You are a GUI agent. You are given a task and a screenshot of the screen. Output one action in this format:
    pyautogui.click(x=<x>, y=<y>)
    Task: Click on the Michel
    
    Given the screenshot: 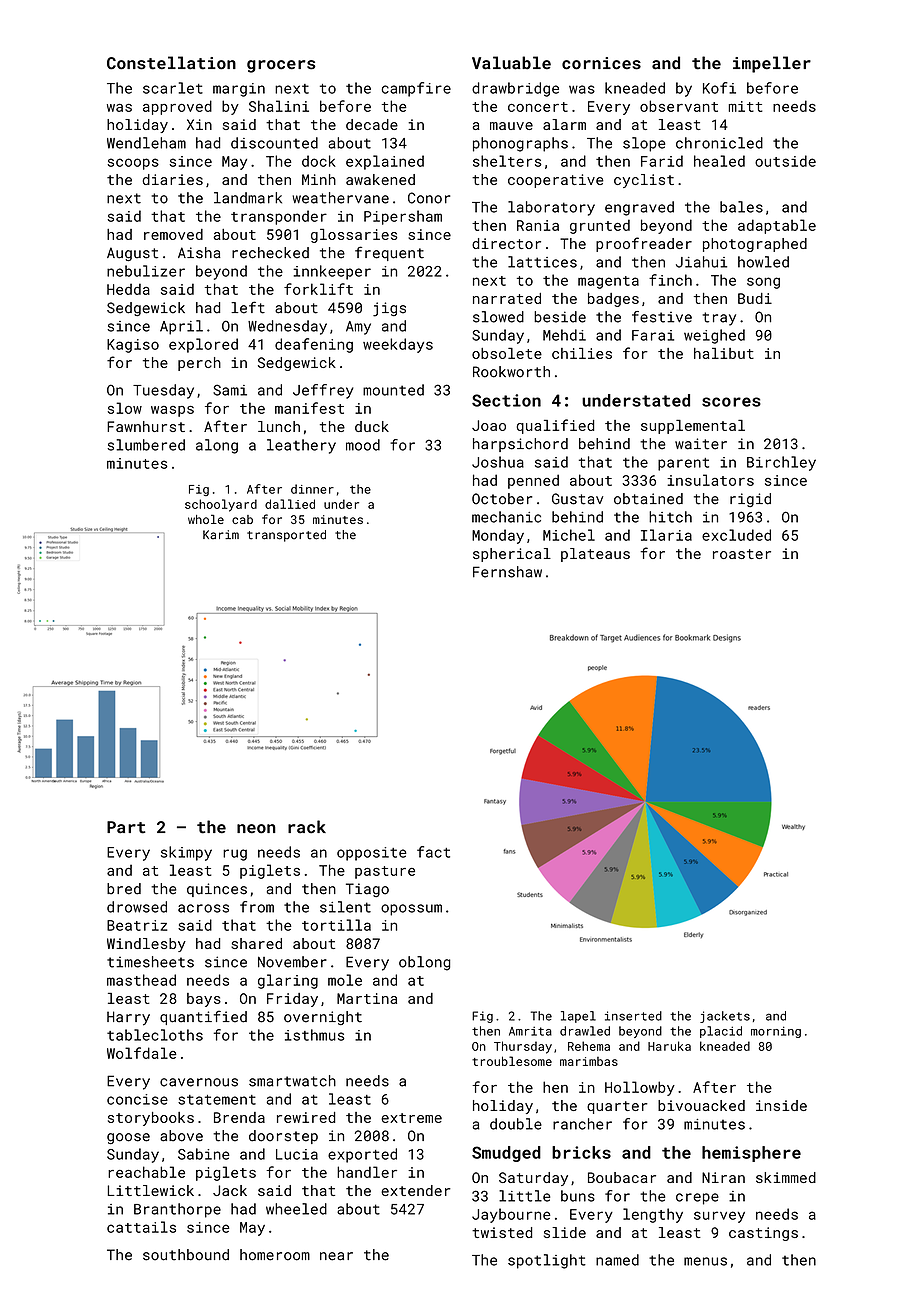 What is the action you would take?
    pyautogui.click(x=569, y=535)
